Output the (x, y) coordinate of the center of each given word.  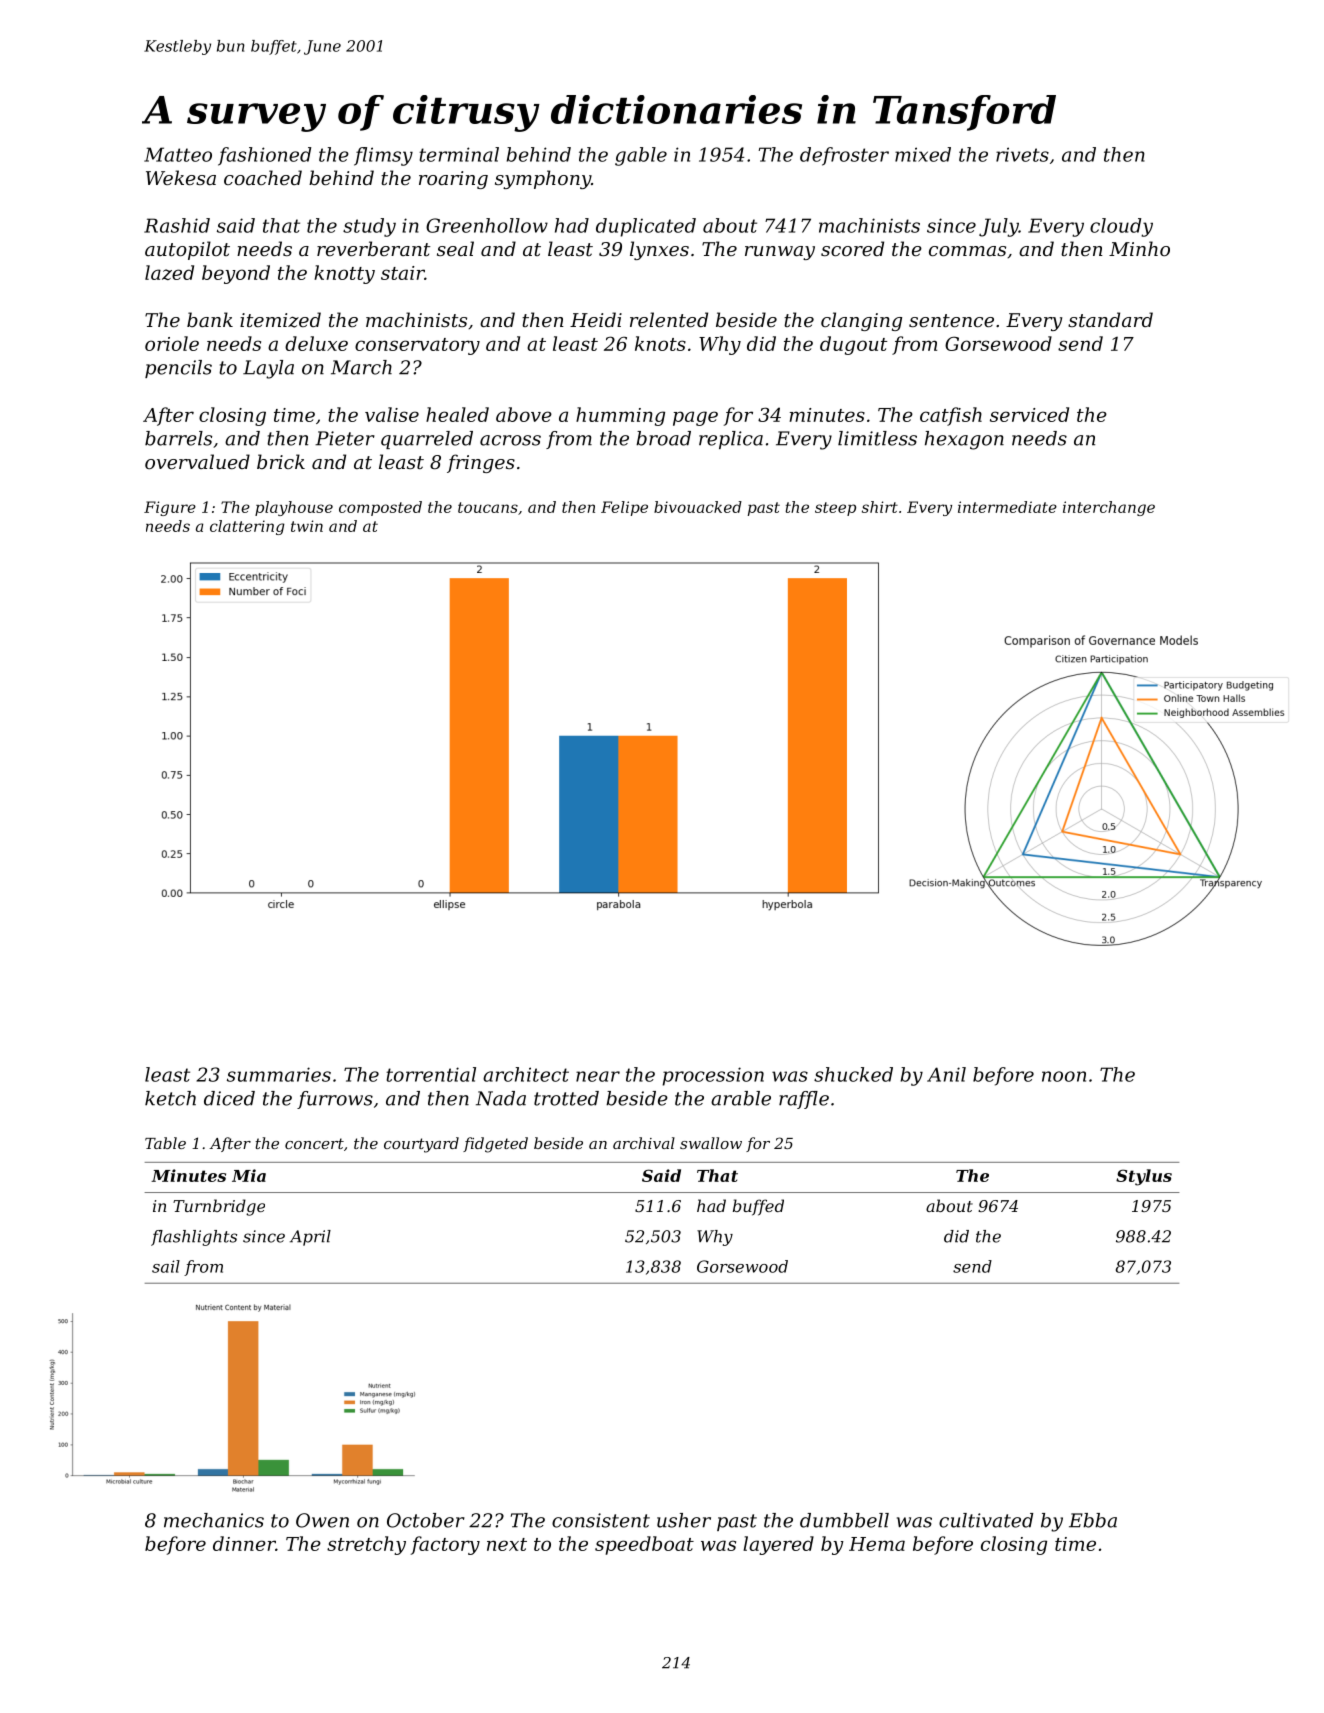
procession (713, 1076)
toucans (488, 507)
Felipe (624, 508)
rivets (1022, 154)
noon (1064, 1076)
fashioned (264, 156)
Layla (268, 369)
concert (314, 1143)
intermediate (1007, 507)
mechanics (214, 1520)
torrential (431, 1074)
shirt (880, 507)
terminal (459, 154)
